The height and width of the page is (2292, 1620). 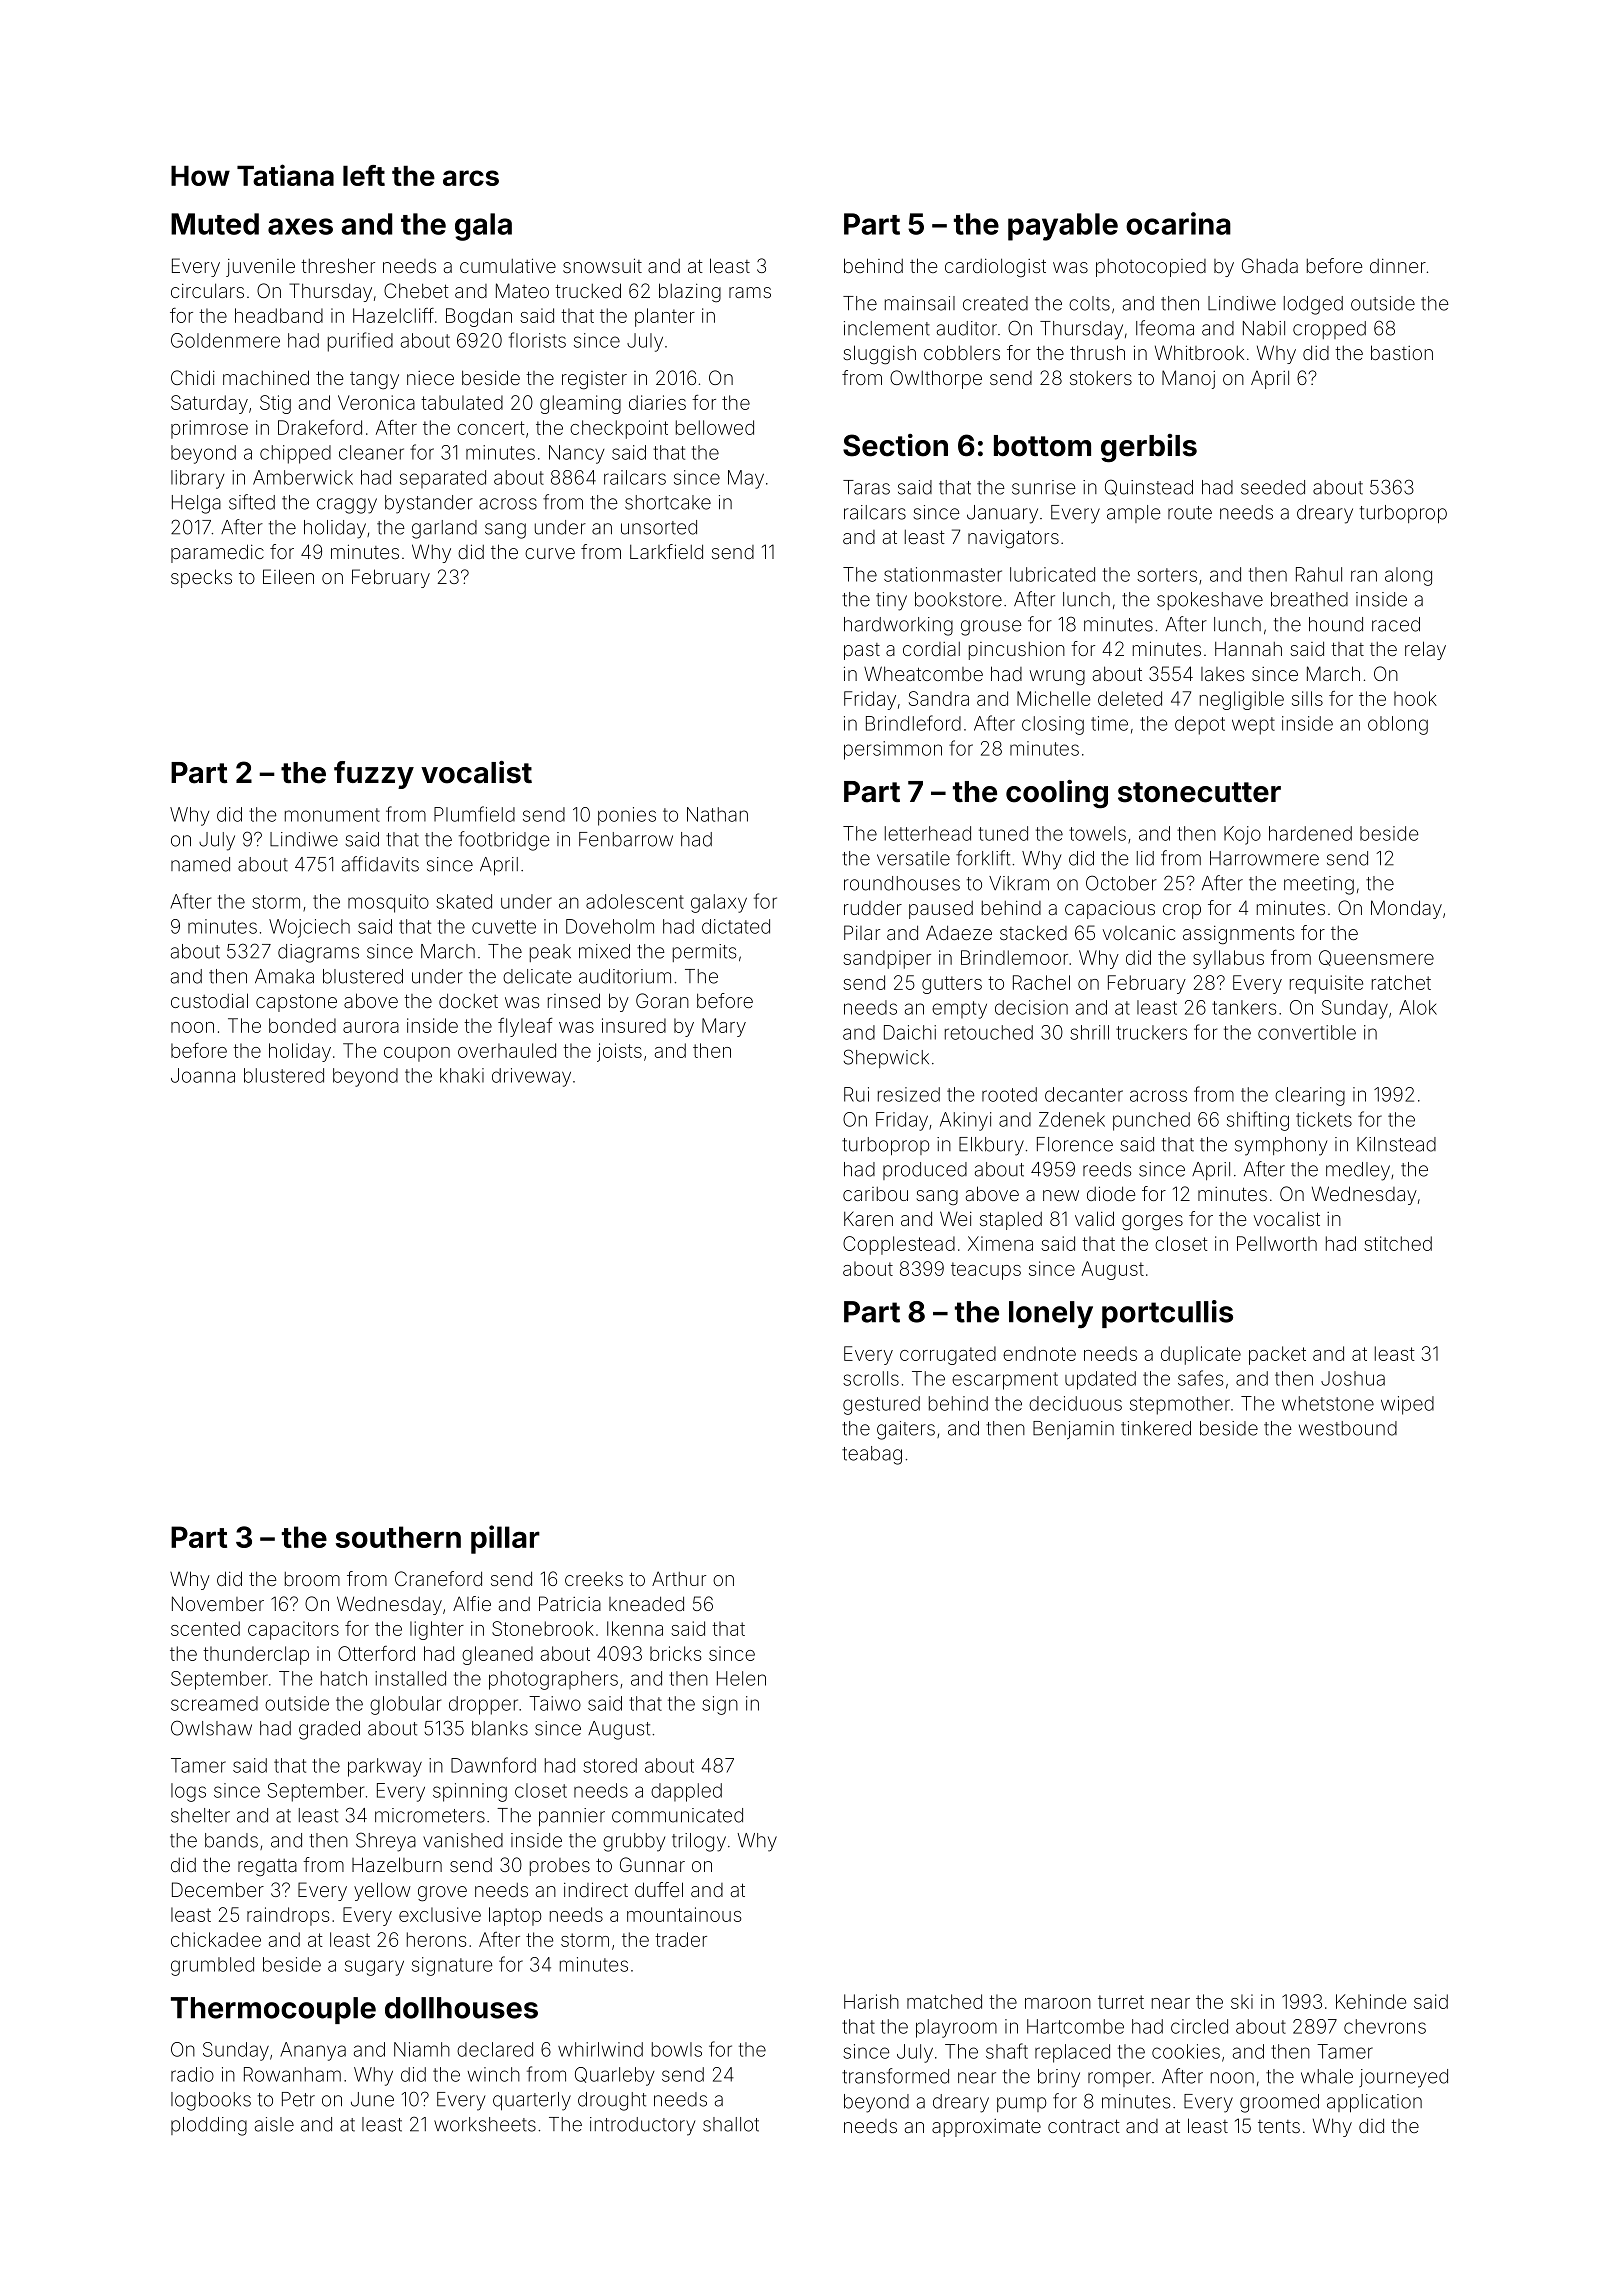 What do you see at coordinates (717, 814) in the page?
I see `Nathan` at bounding box center [717, 814].
